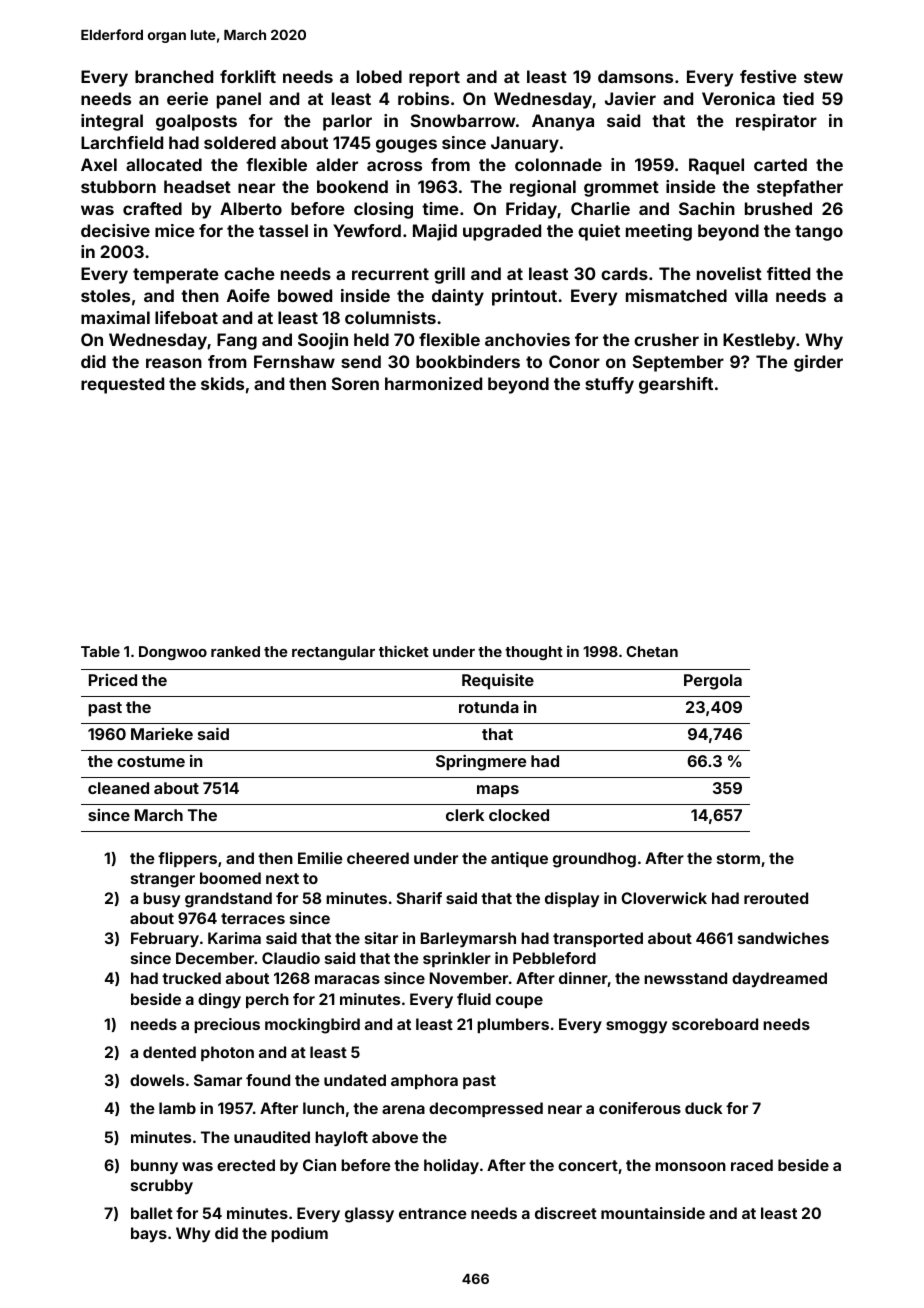  What do you see at coordinates (305, 295) in the document?
I see `bowed` at bounding box center [305, 295].
